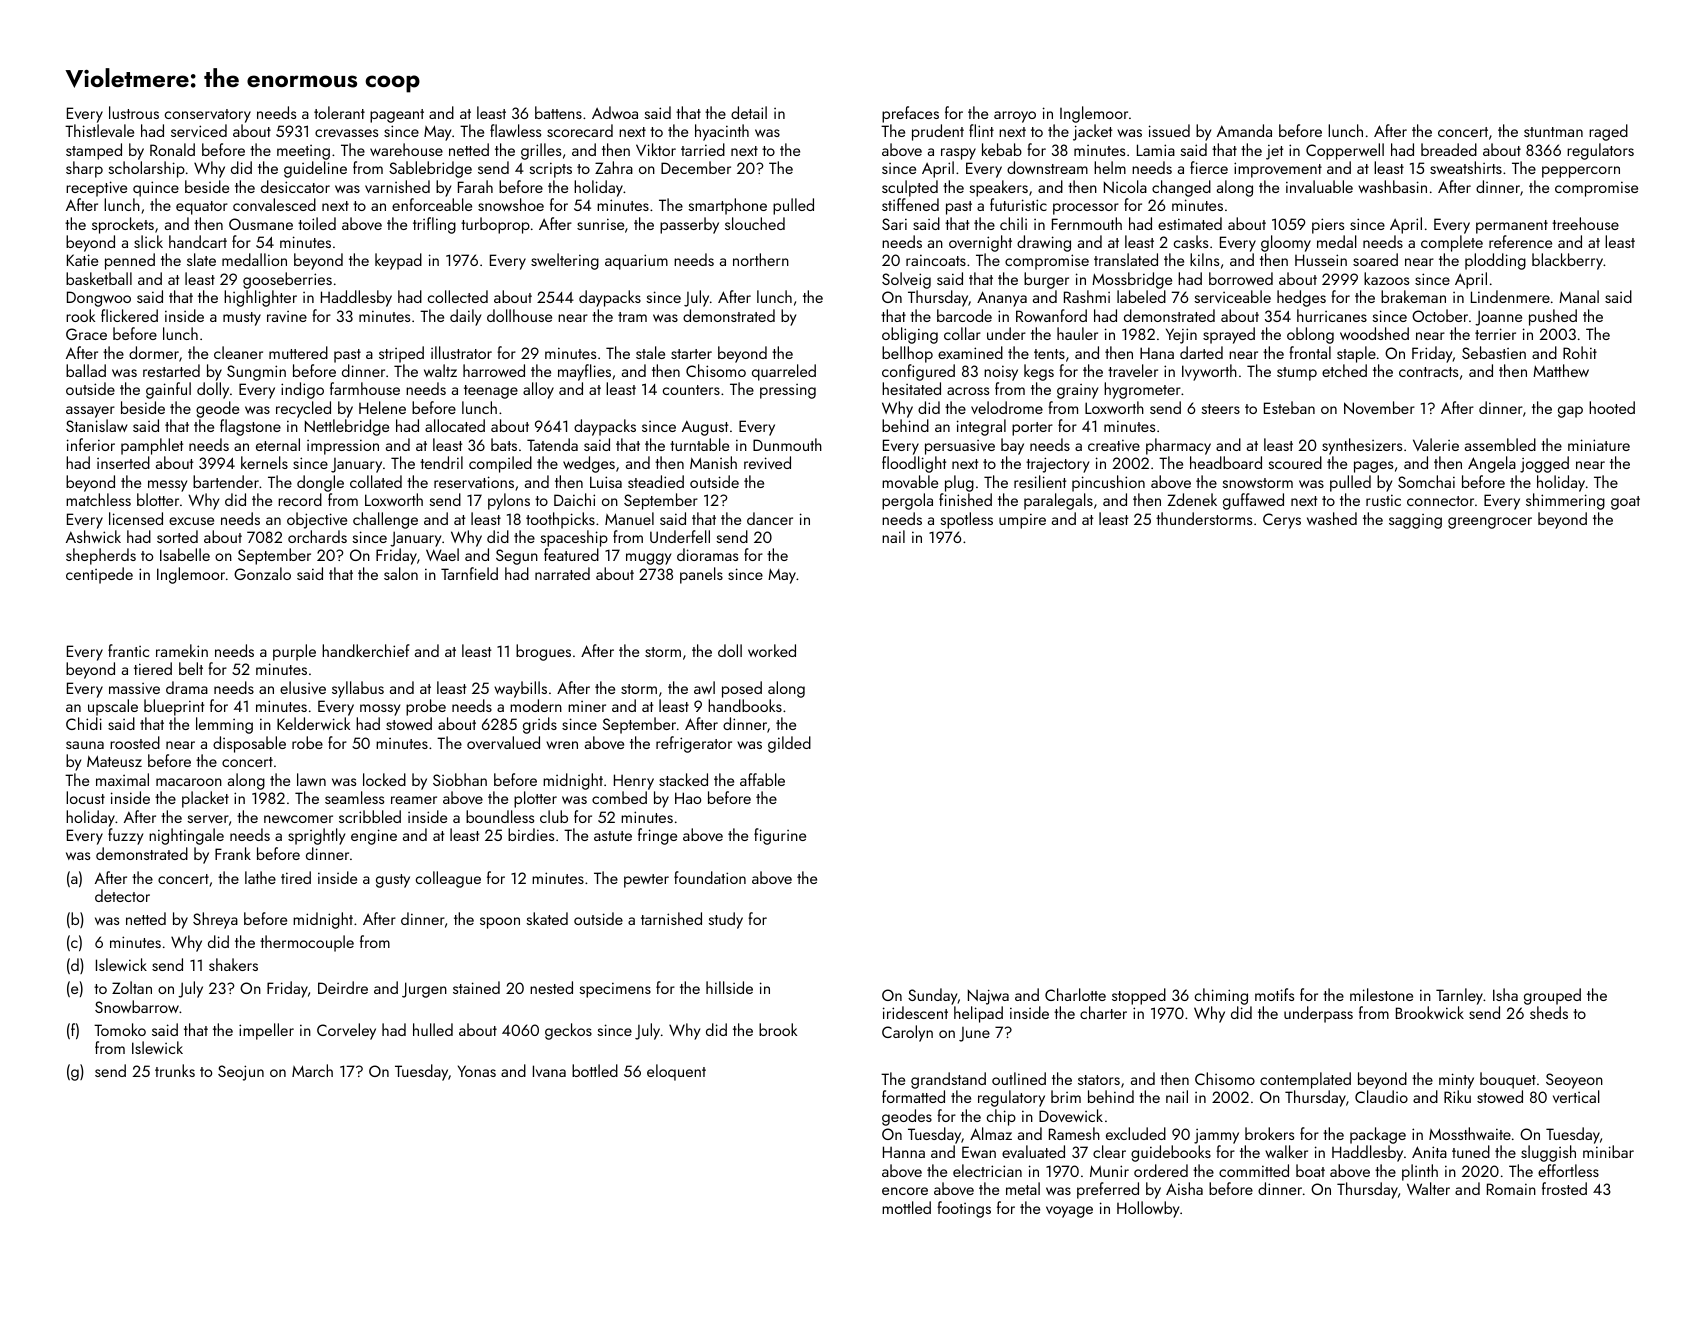 The height and width of the screenshot is (1320, 1708). I want to click on Esteban, so click(1289, 407).
